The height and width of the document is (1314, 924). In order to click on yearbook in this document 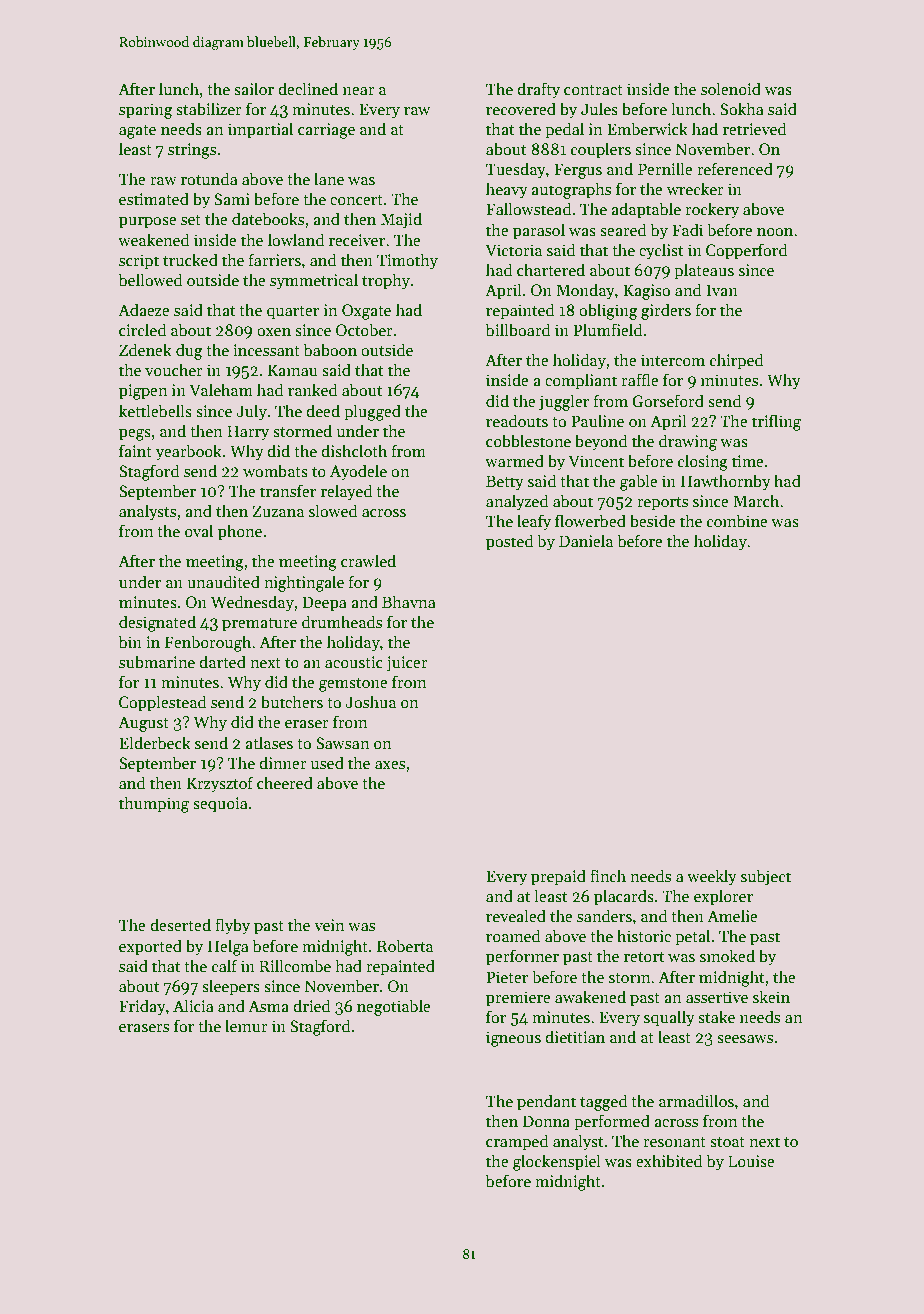, I will do `click(189, 452)`.
